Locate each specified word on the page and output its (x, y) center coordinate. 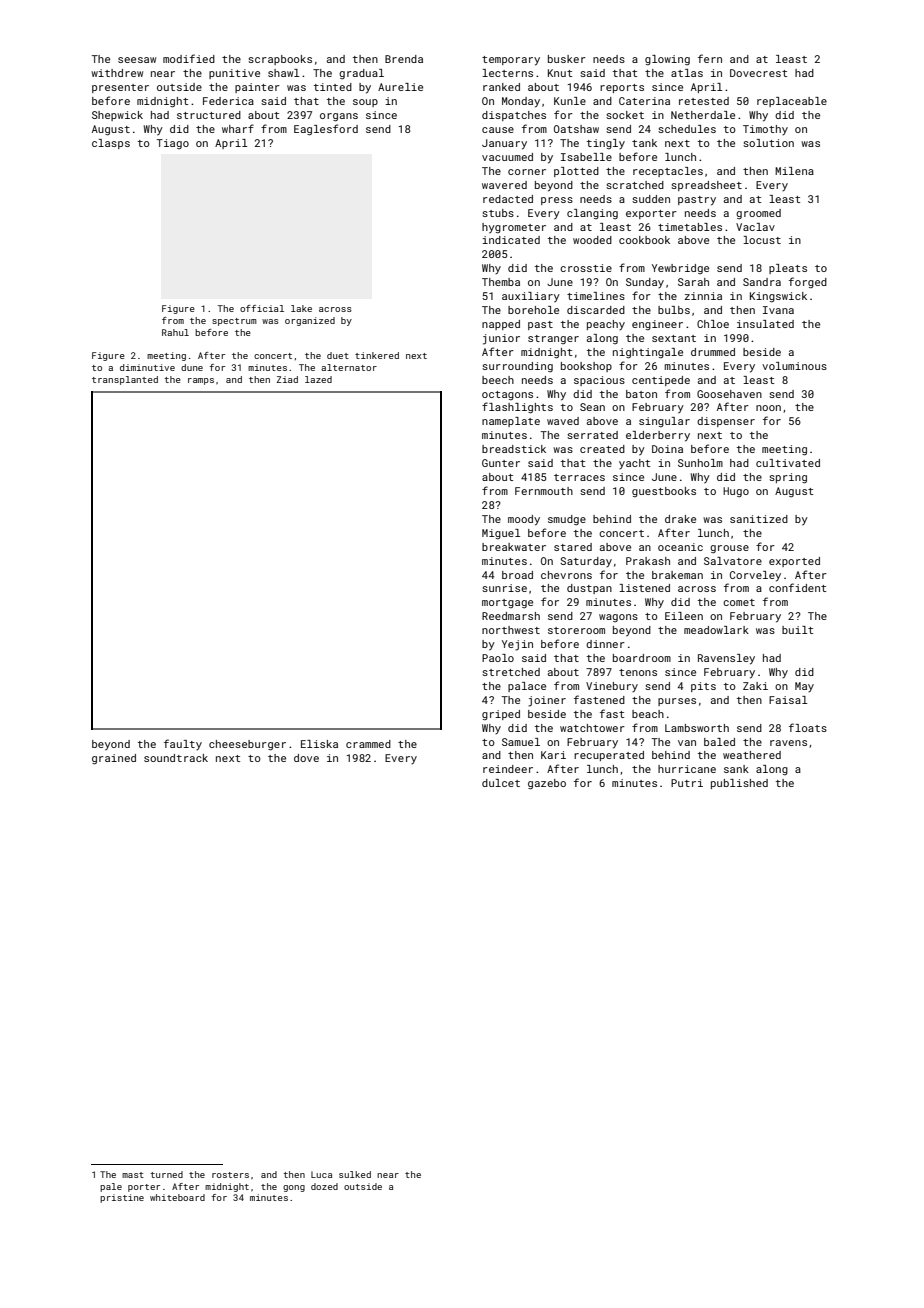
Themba (501, 282)
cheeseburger (247, 745)
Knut (560, 73)
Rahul (175, 332)
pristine (122, 1198)
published (739, 784)
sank (736, 769)
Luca (321, 1174)
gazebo (547, 784)
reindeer (508, 769)
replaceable (792, 102)
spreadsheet (706, 186)
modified (189, 58)
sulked (355, 1174)
